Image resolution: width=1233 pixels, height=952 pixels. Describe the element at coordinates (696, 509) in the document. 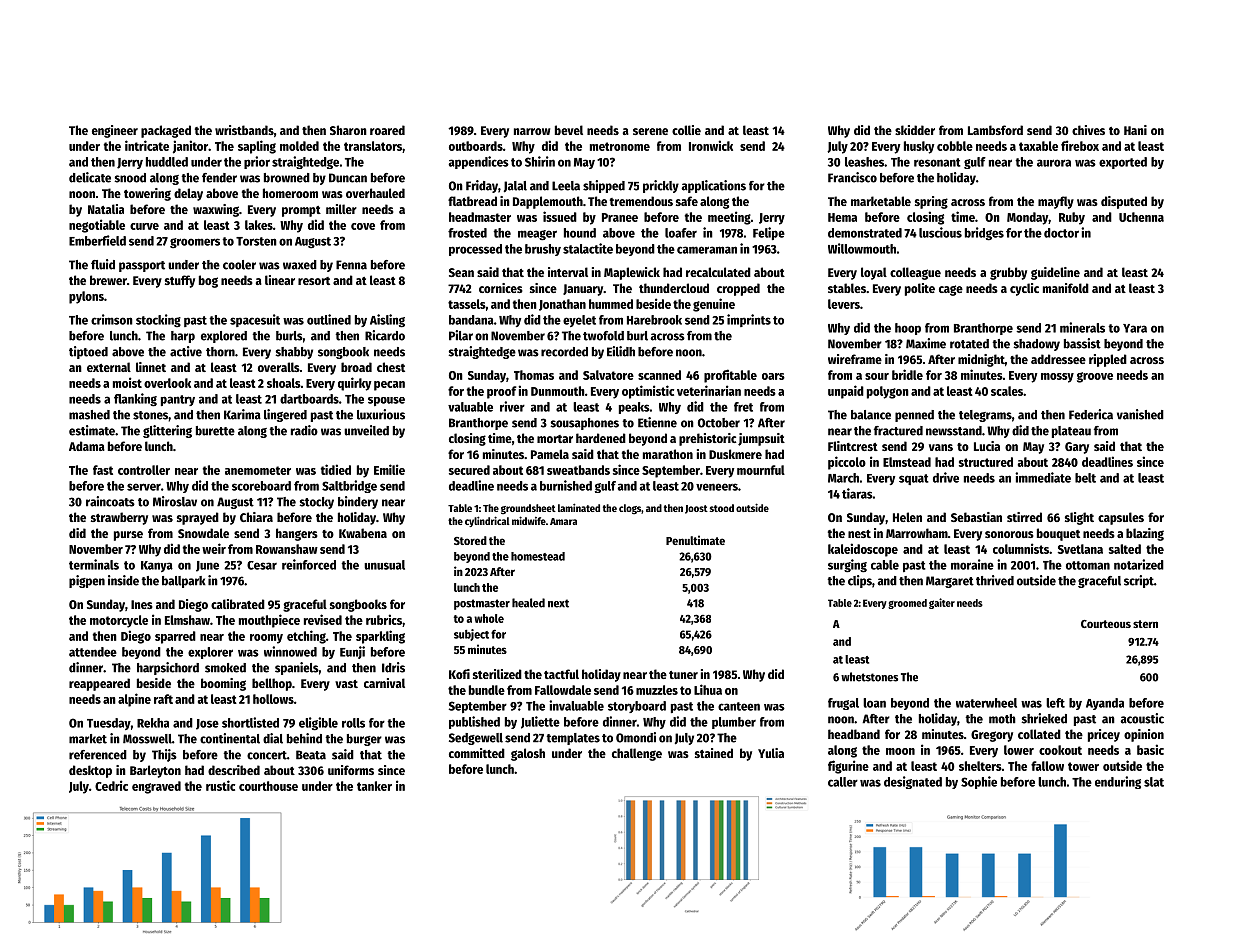

I see `Joost` at that location.
